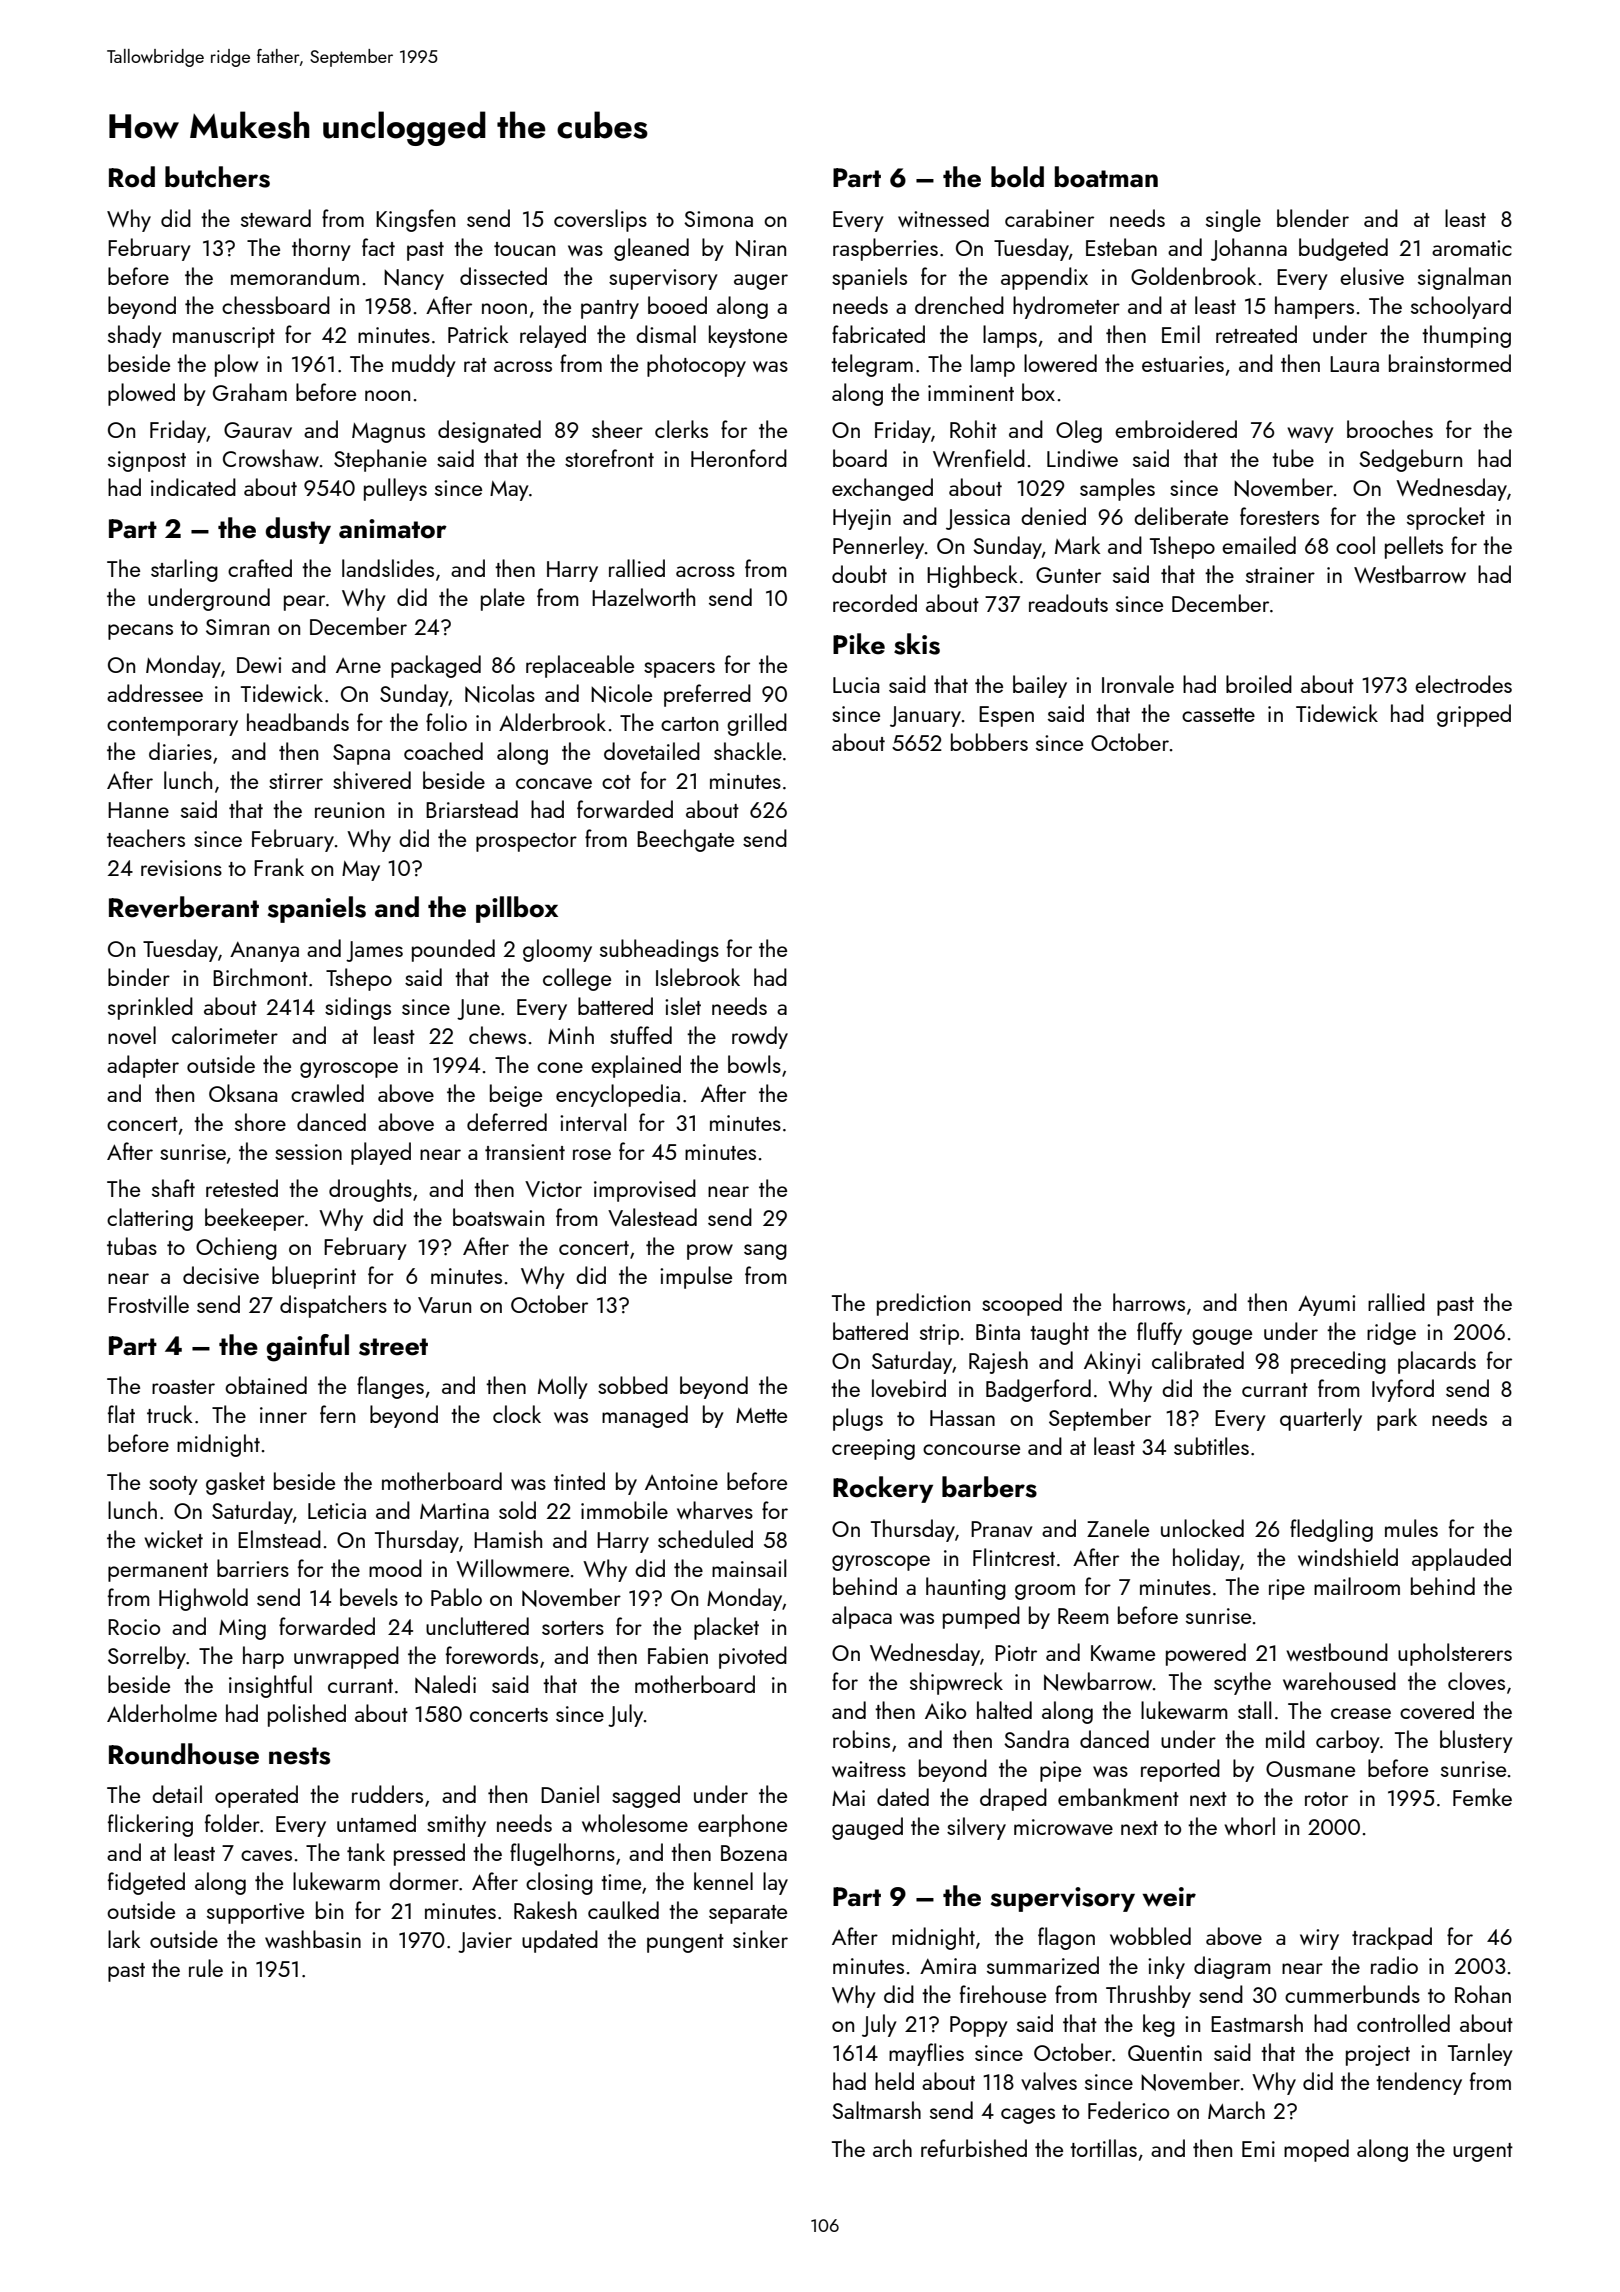  I want to click on refurbished, so click(974, 2148).
